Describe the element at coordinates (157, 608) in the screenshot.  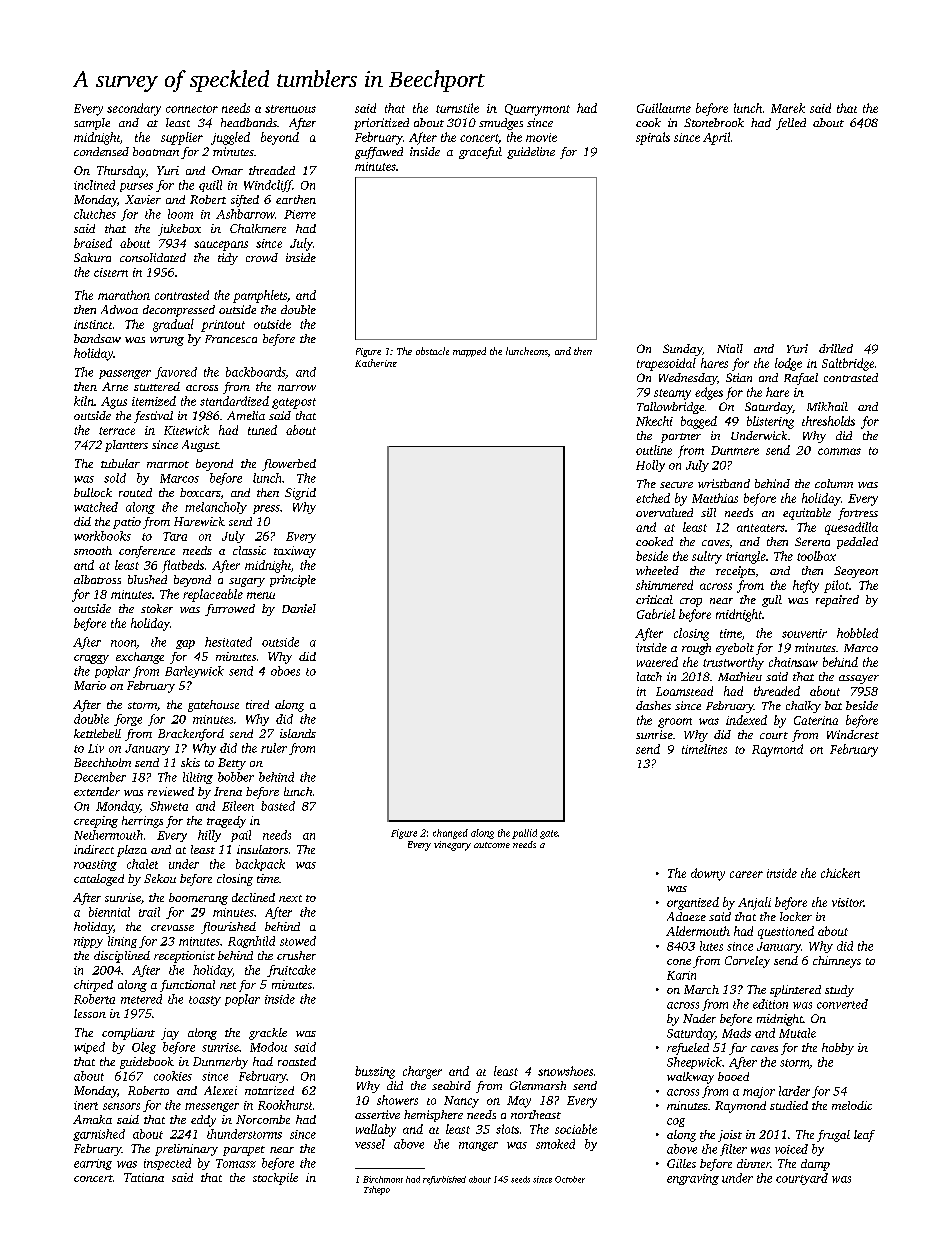
I see `stoker` at that location.
